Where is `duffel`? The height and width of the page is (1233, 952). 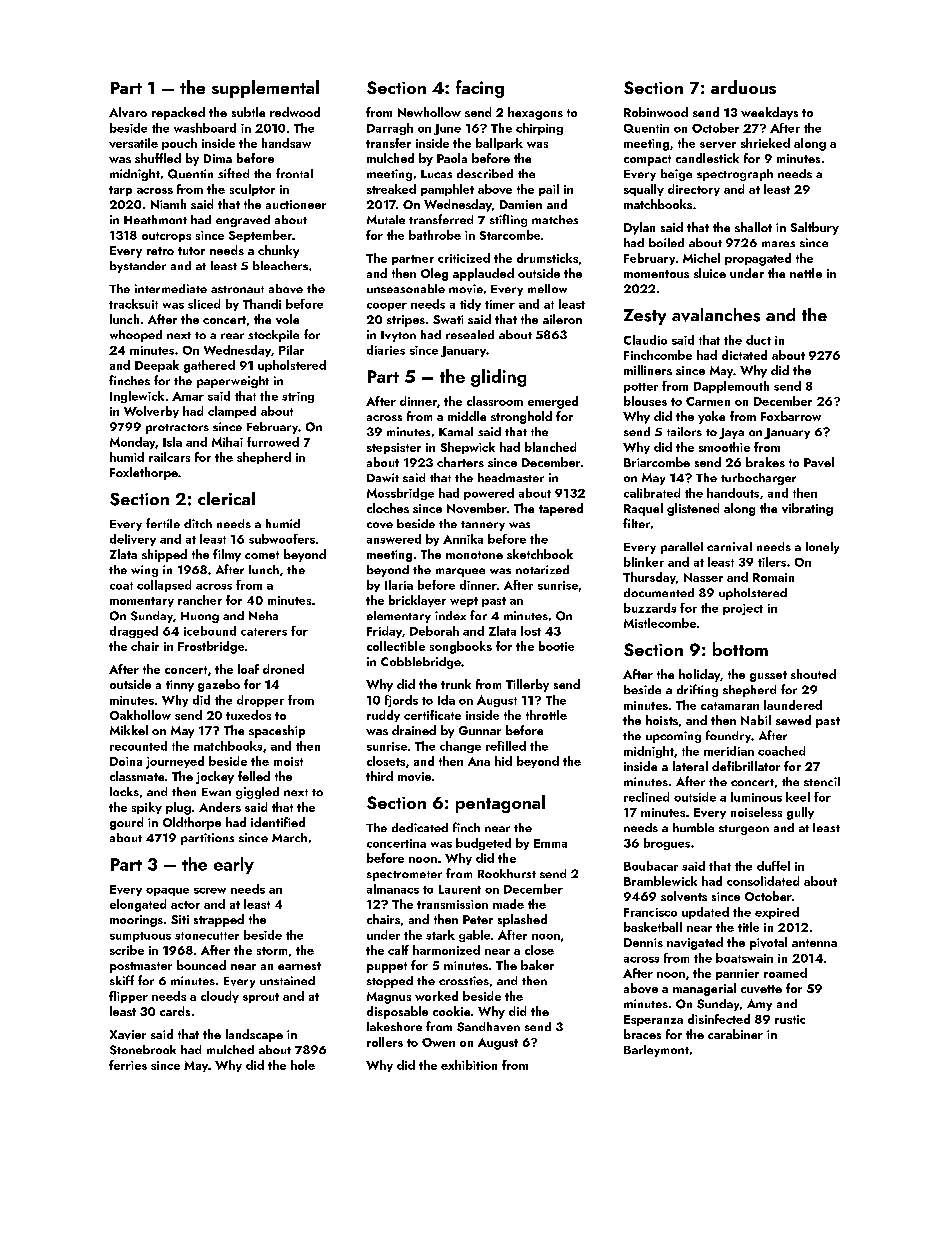 duffel is located at coordinates (773, 866).
